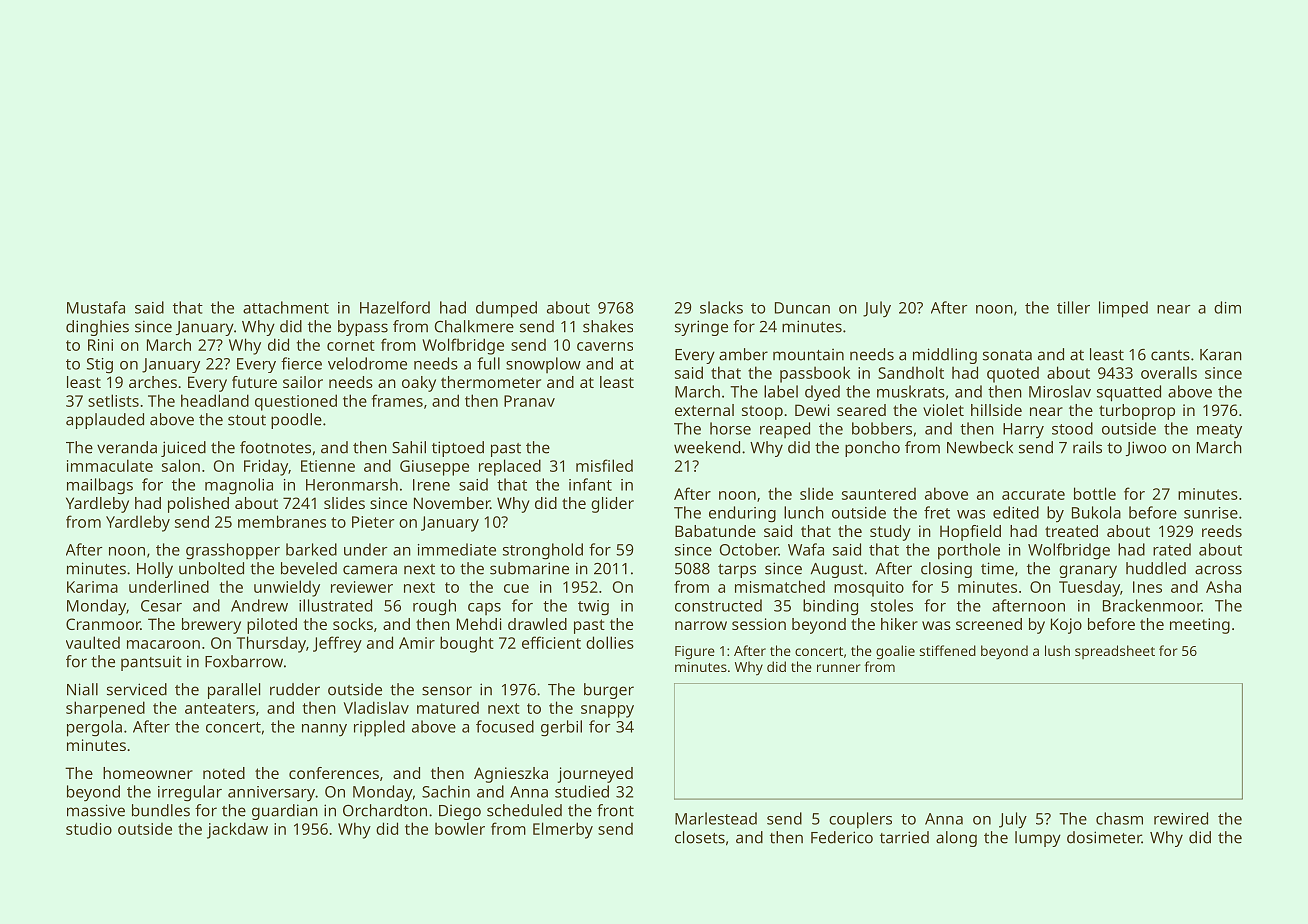  What do you see at coordinates (103, 624) in the screenshot?
I see `Cranmoor` at bounding box center [103, 624].
